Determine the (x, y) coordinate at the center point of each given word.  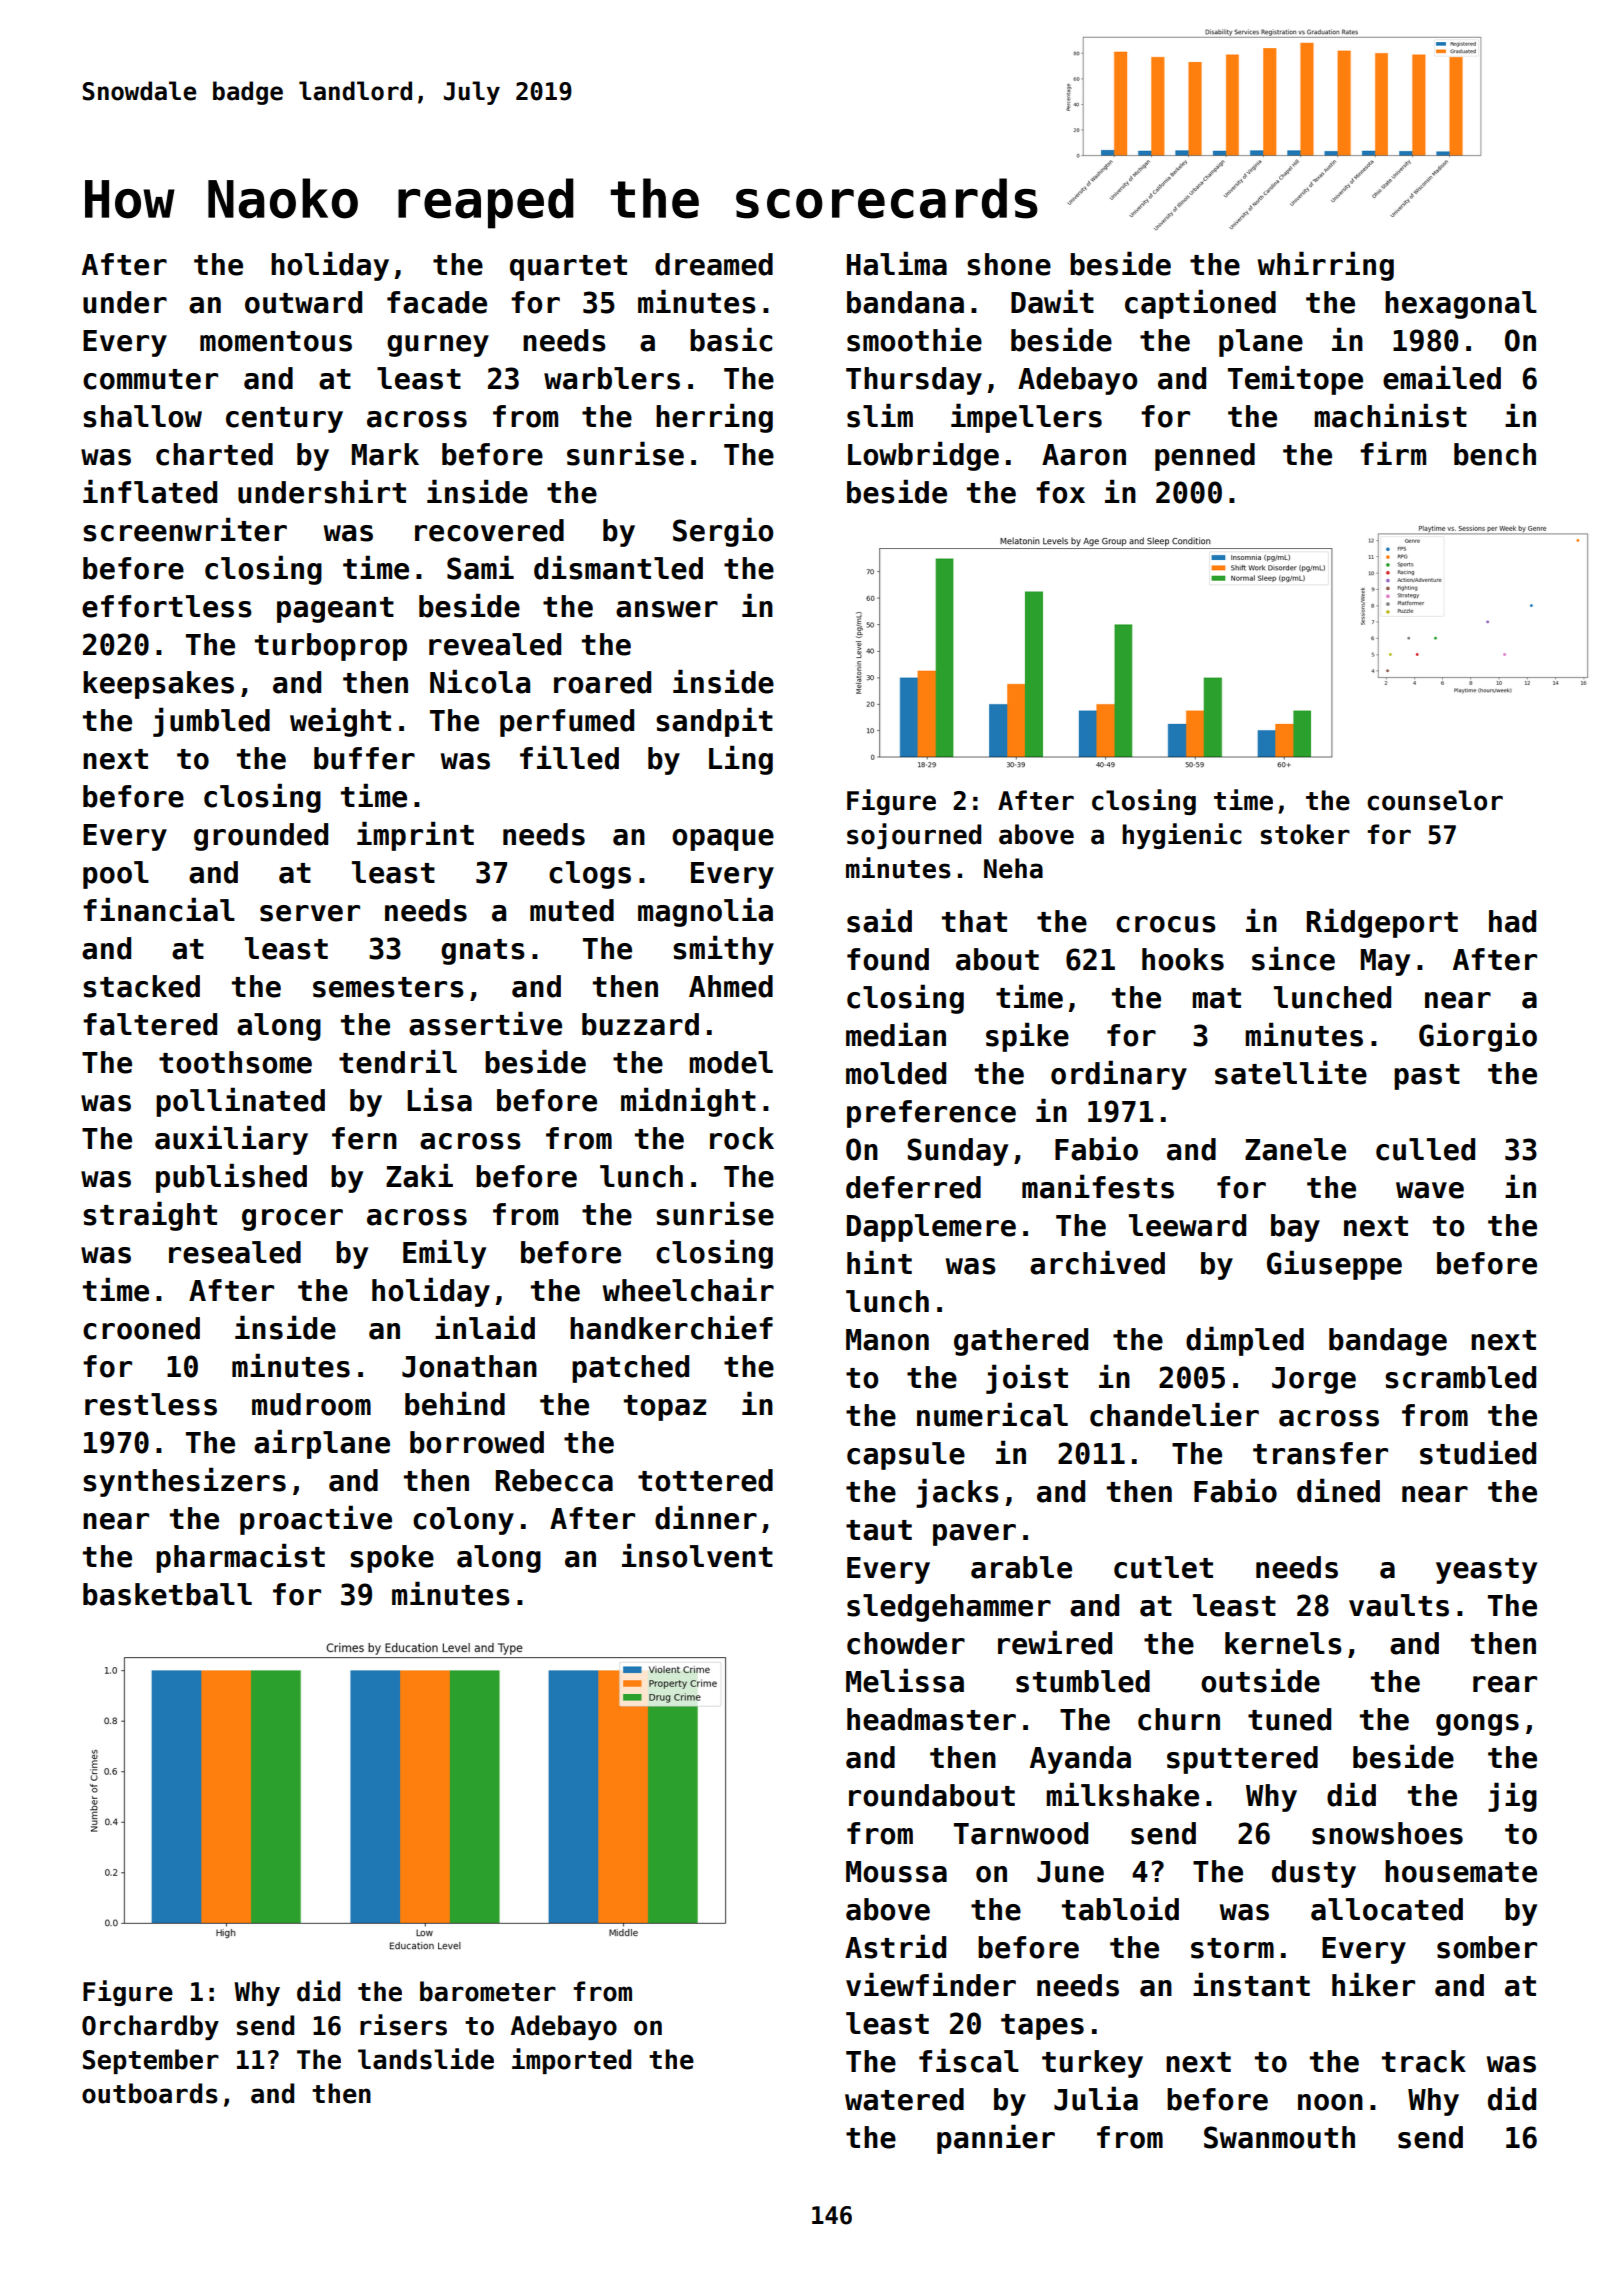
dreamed (714, 264)
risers (403, 2025)
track (1424, 2061)
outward (303, 302)
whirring (1326, 266)
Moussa (896, 1872)
